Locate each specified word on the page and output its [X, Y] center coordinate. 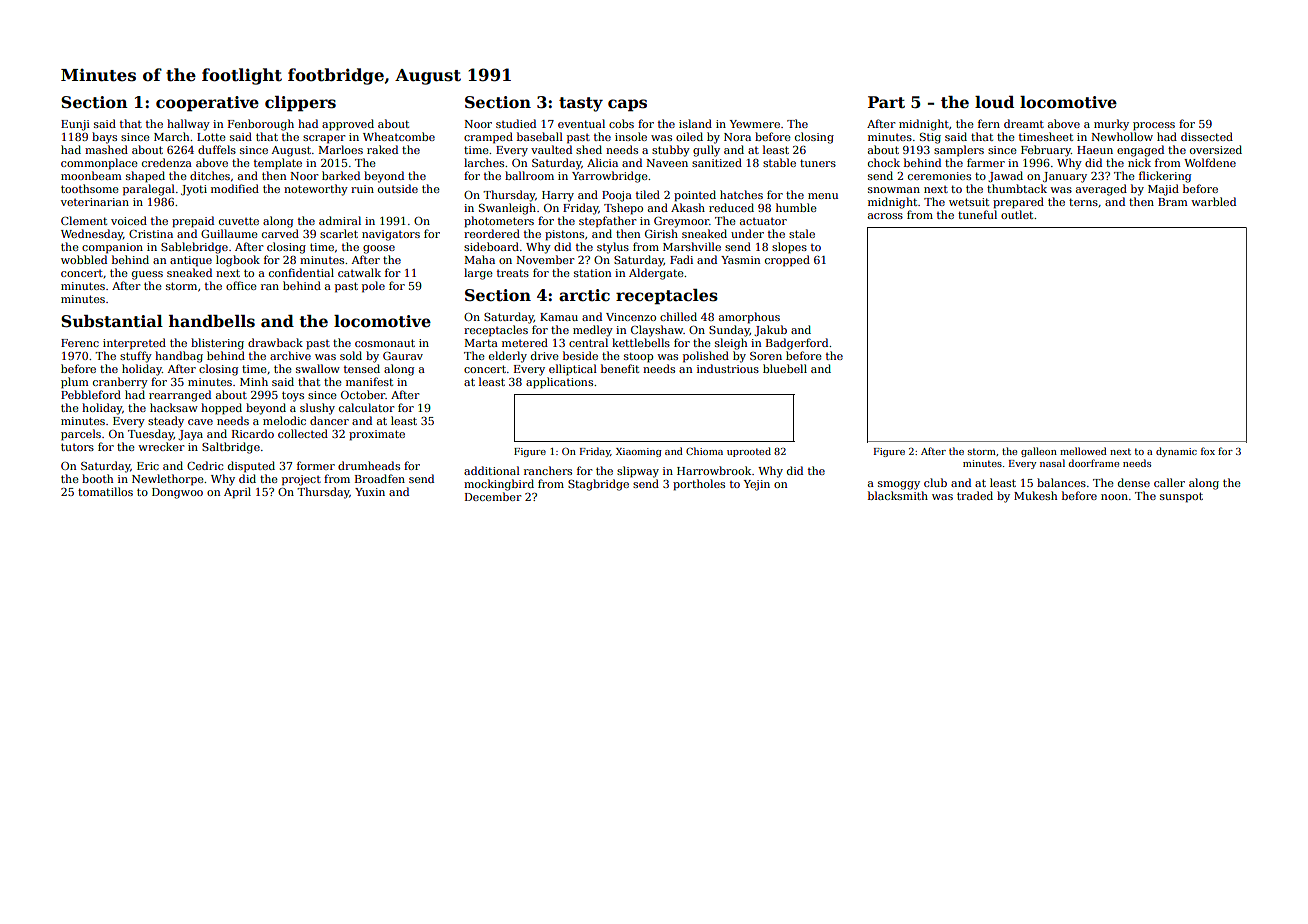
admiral [340, 220]
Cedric [205, 465]
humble [796, 207]
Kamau [559, 317]
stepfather [607, 222]
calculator [366, 407]
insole [631, 136]
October [363, 394]
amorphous [749, 318]
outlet [1017, 214]
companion [112, 248]
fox [1208, 451]
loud [994, 102]
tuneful [977, 214]
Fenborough [261, 125]
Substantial [112, 321]
